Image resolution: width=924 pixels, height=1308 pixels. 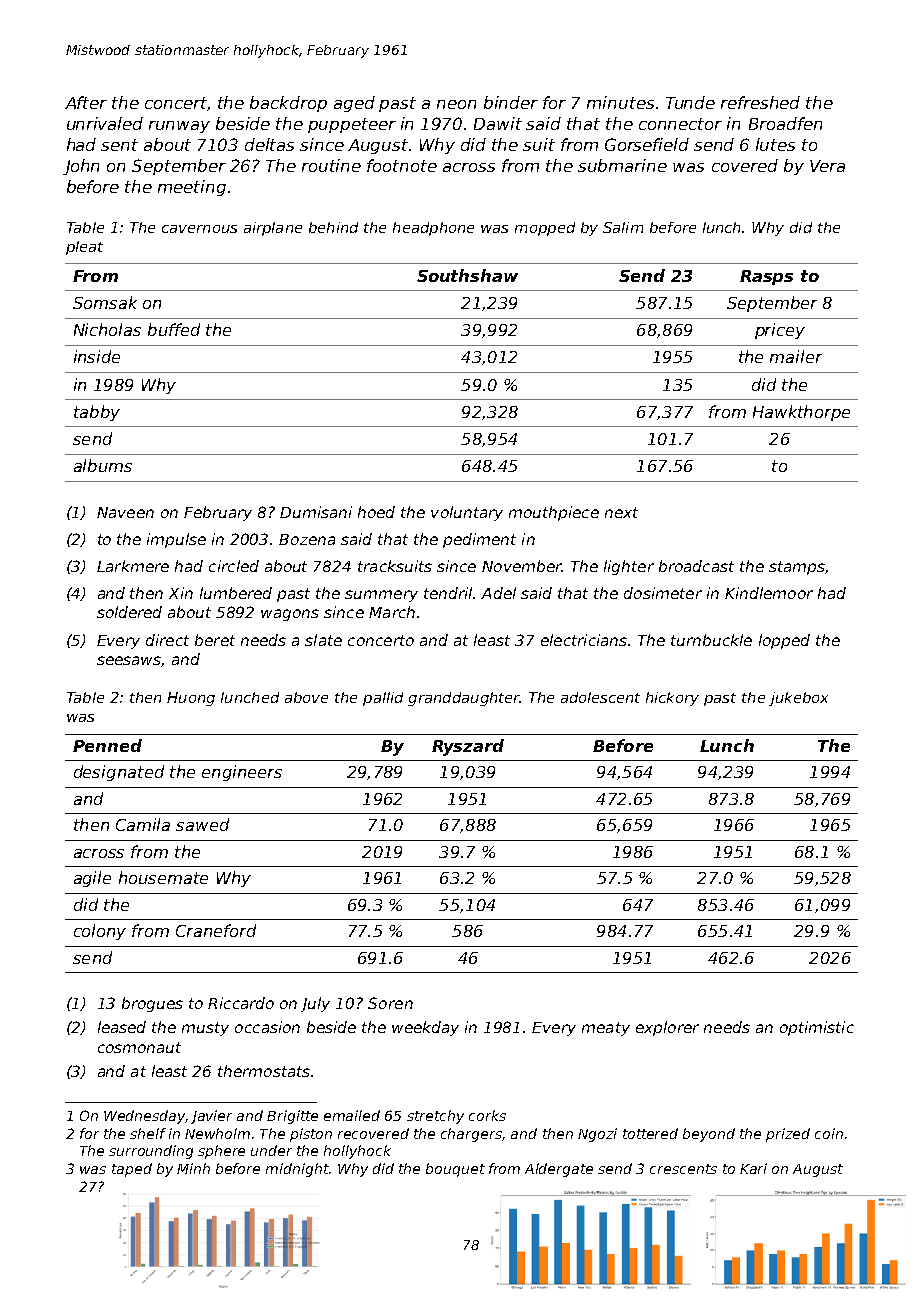 What do you see at coordinates (176, 540) in the screenshot?
I see `impulse` at bounding box center [176, 540].
